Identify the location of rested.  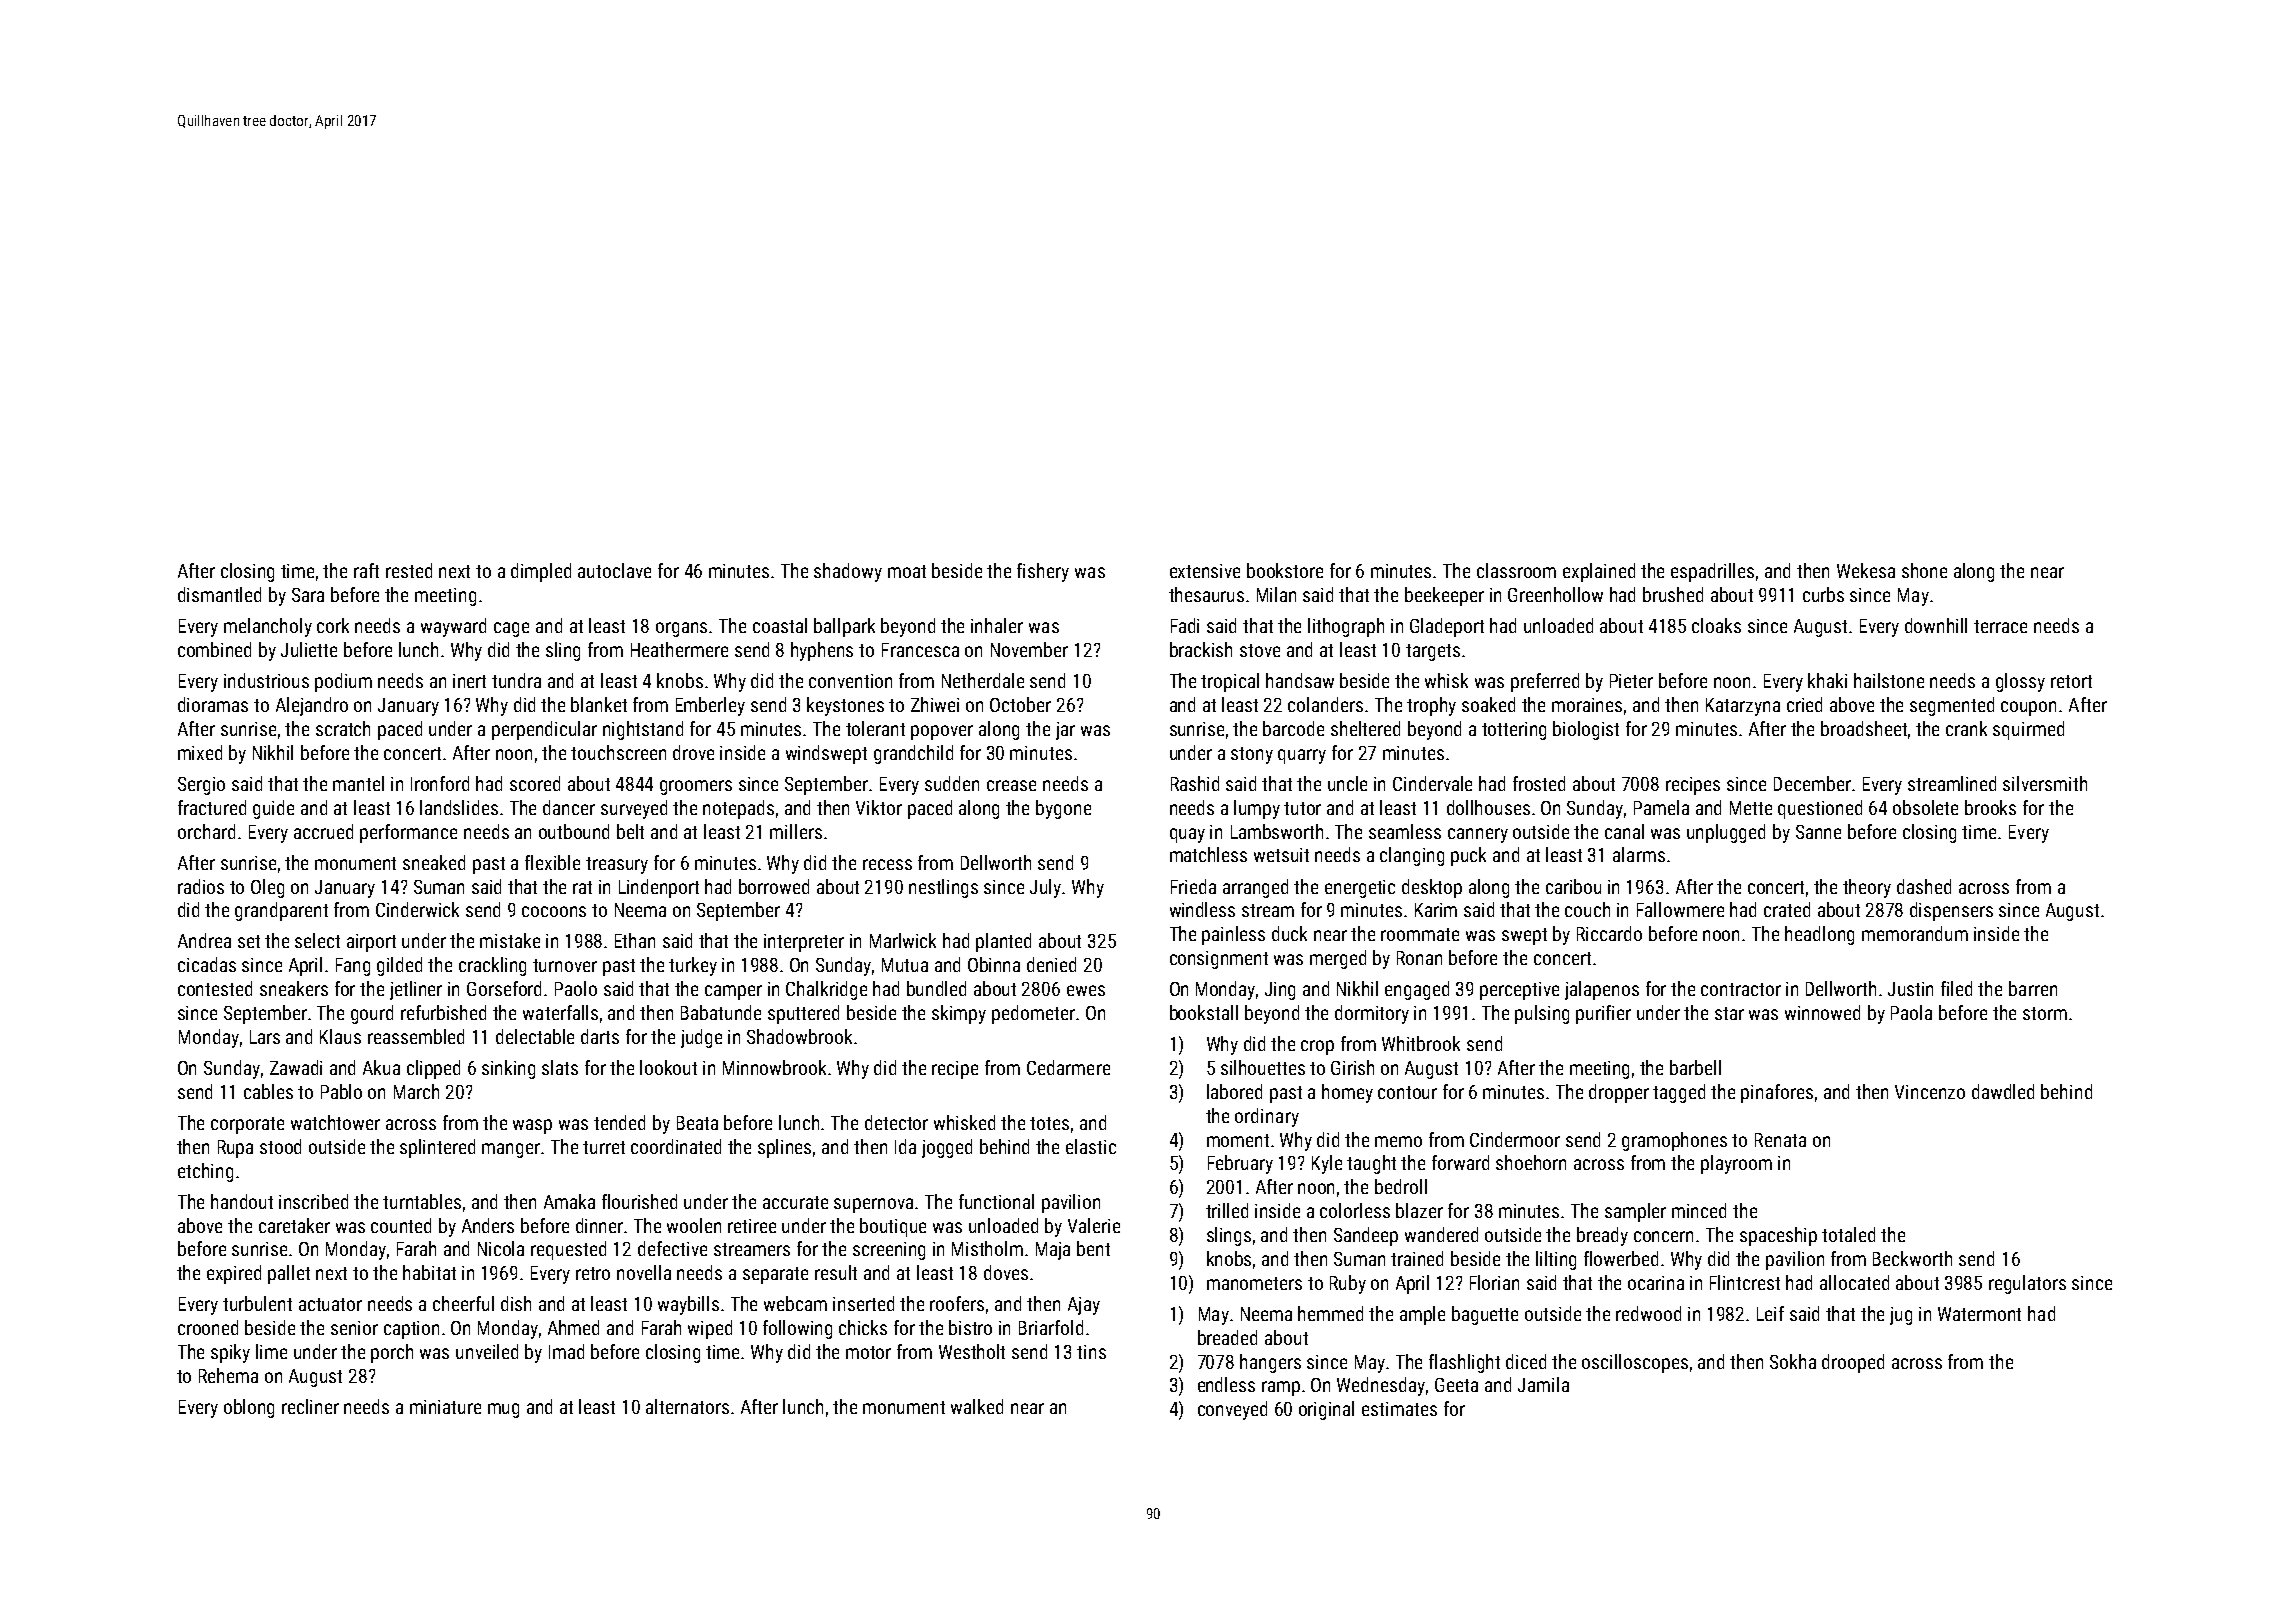
(409, 570).
